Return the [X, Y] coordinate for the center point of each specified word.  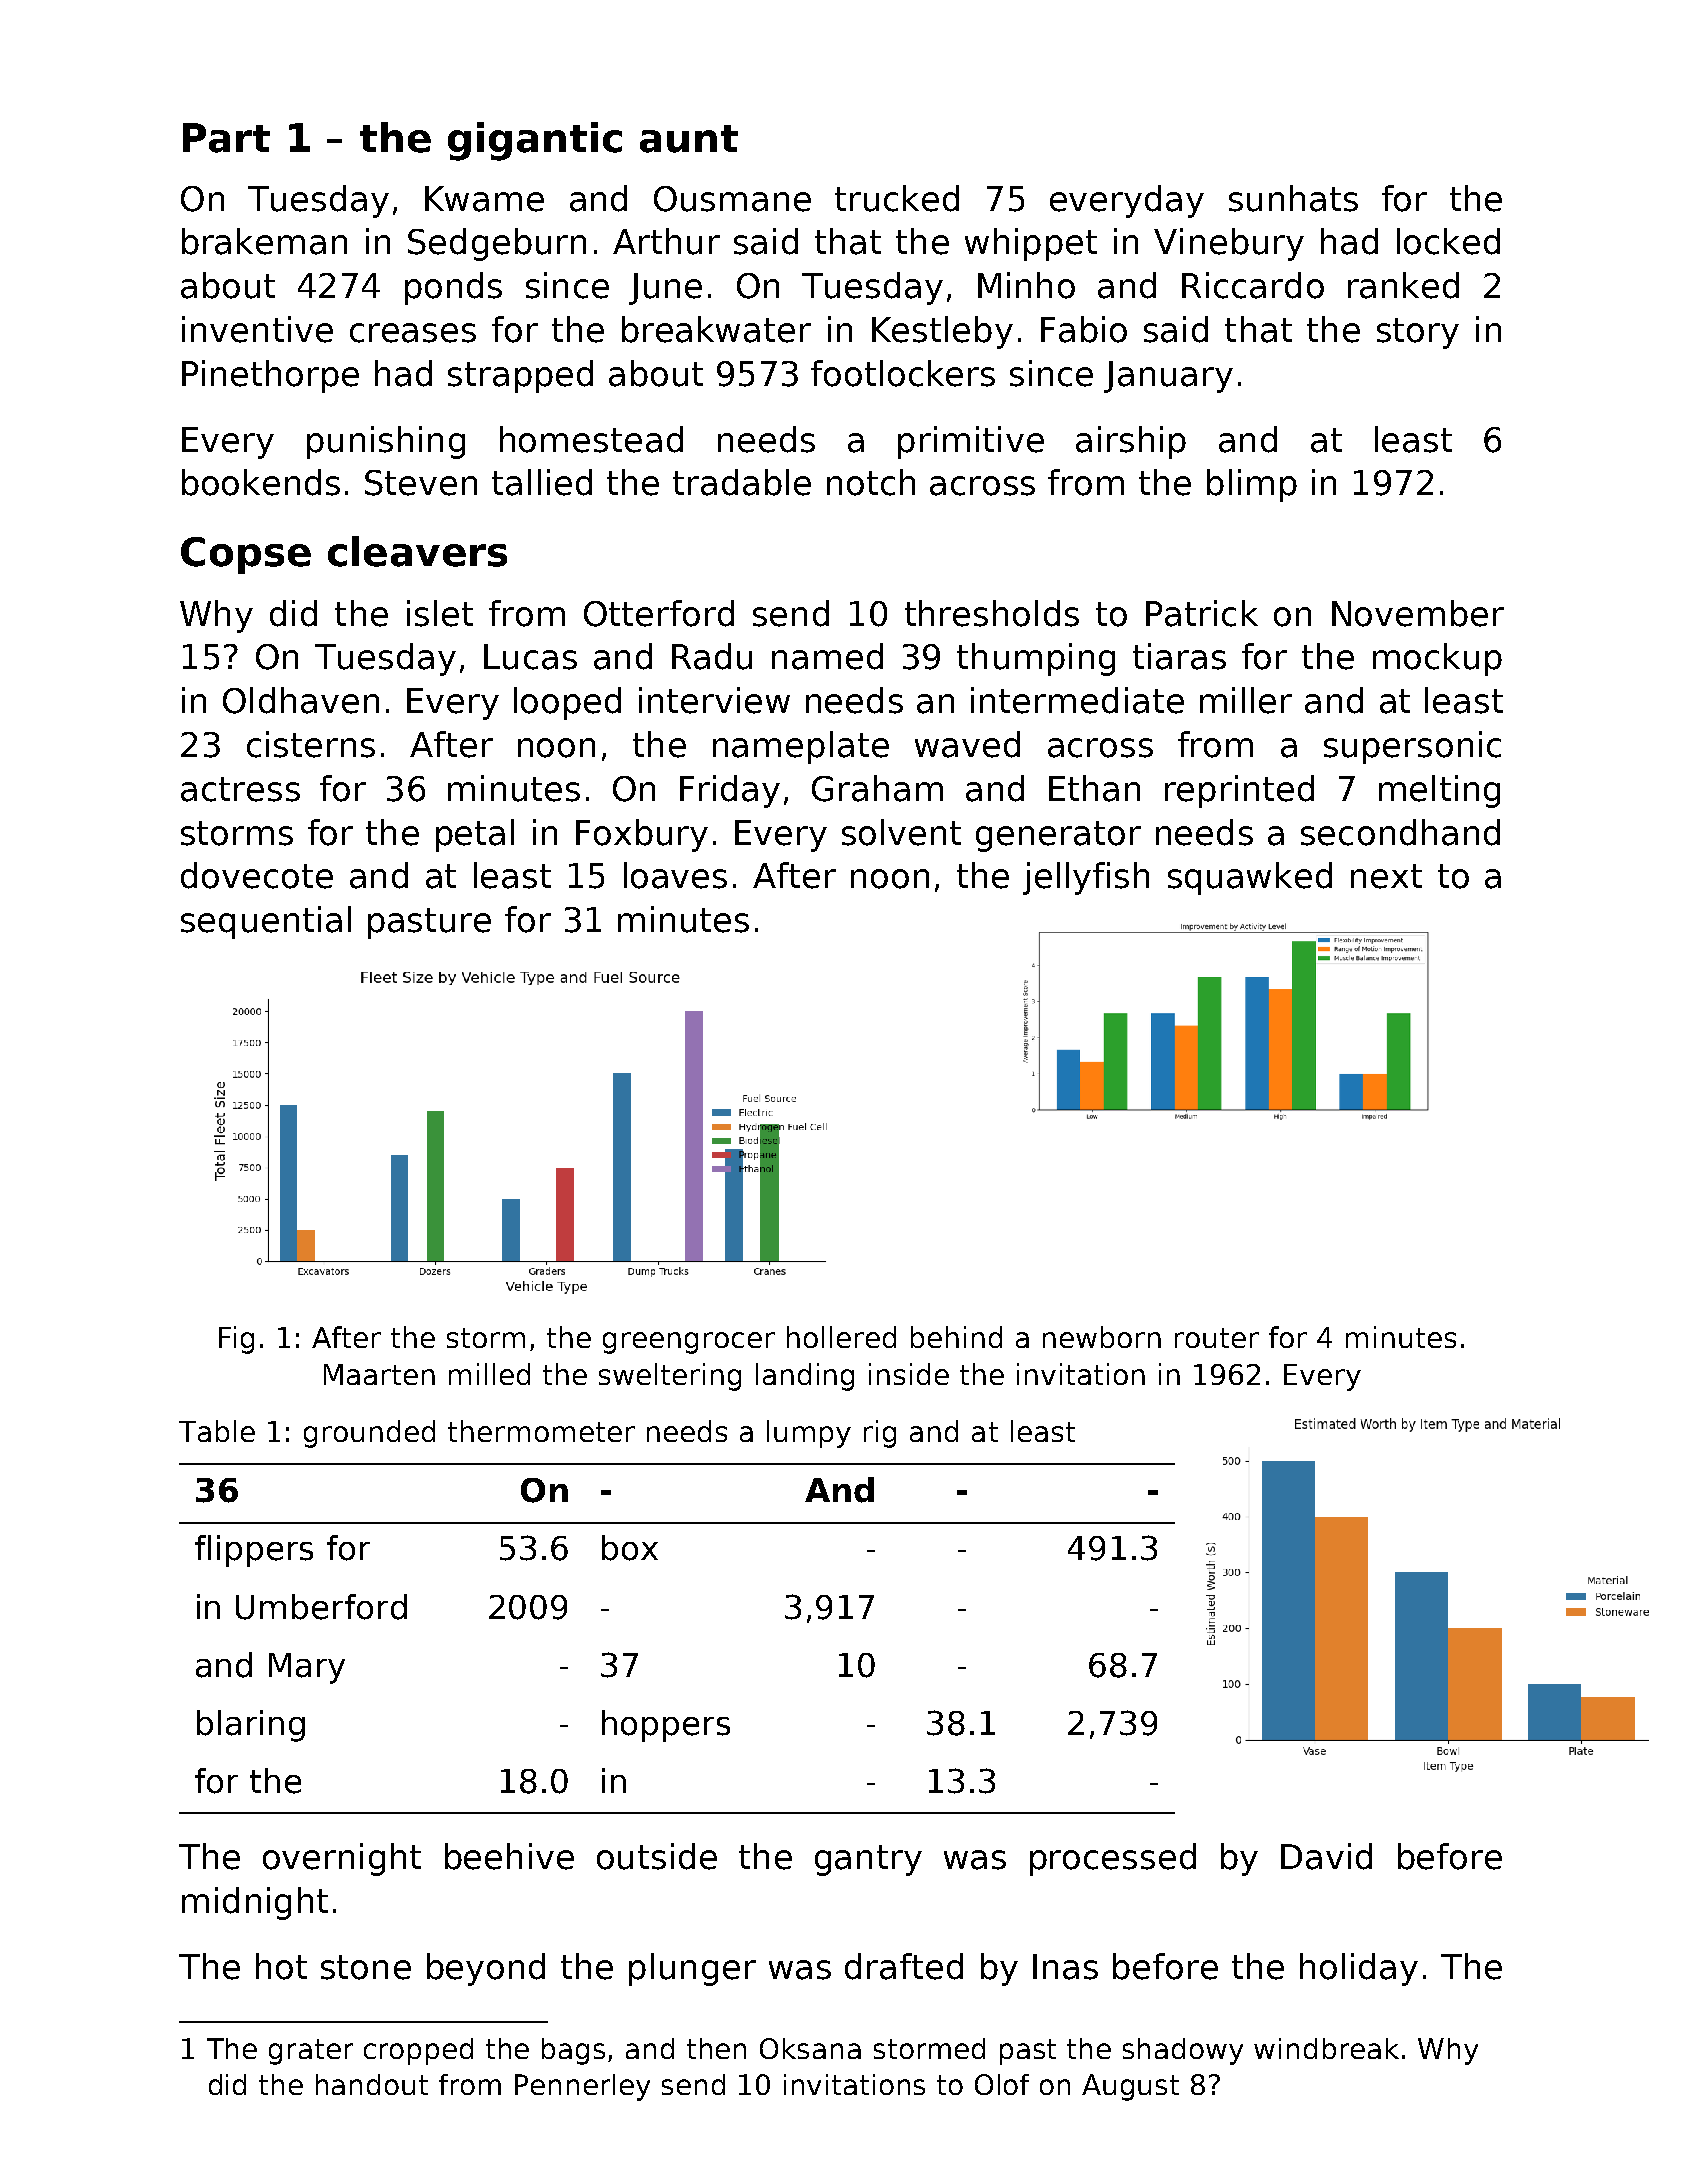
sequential [266, 922]
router [1217, 1338]
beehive [509, 1856]
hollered [841, 1337]
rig [880, 1434]
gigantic [535, 141]
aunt [689, 139]
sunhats [1293, 198]
